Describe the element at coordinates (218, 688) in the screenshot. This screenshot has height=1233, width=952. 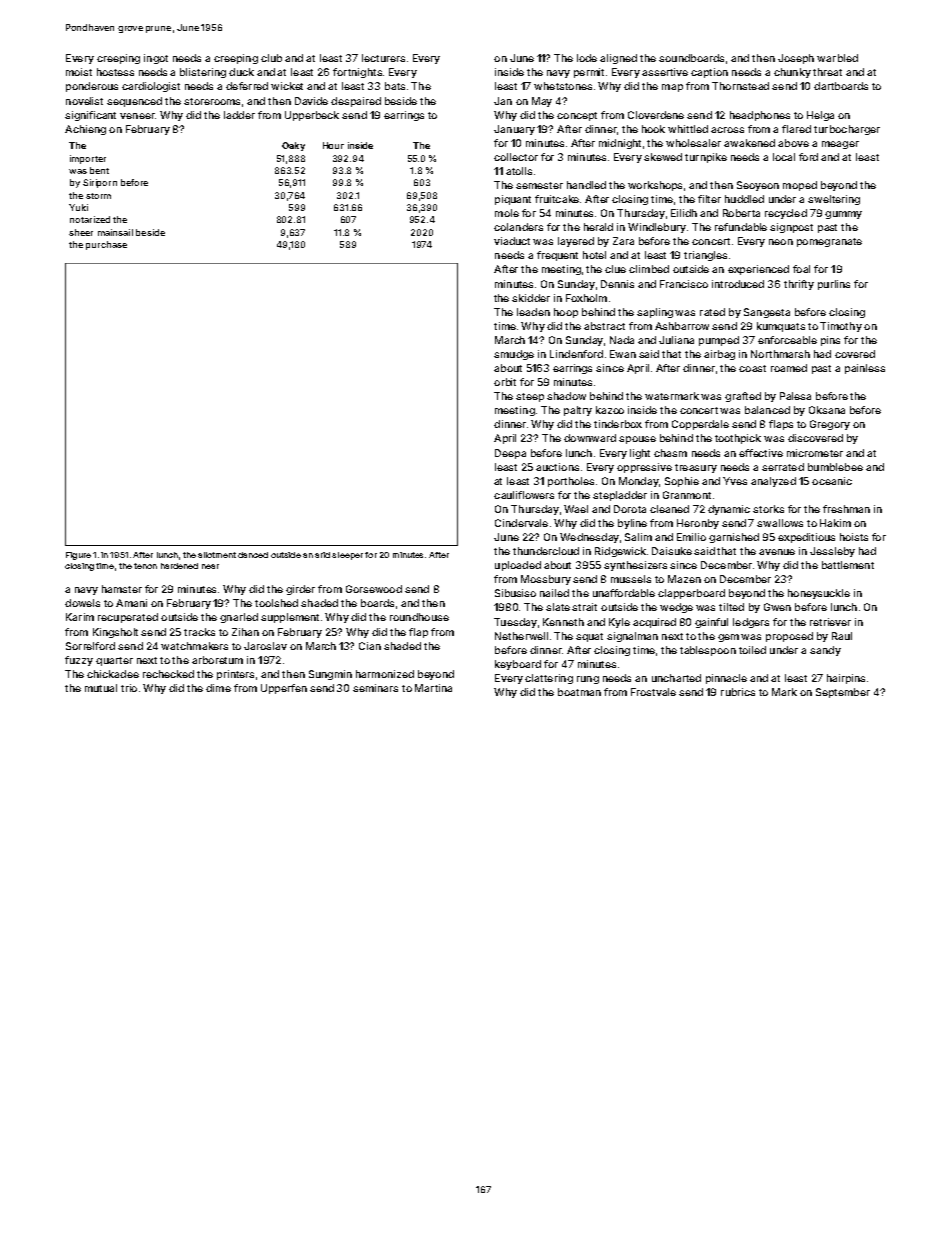
I see `dime` at that location.
